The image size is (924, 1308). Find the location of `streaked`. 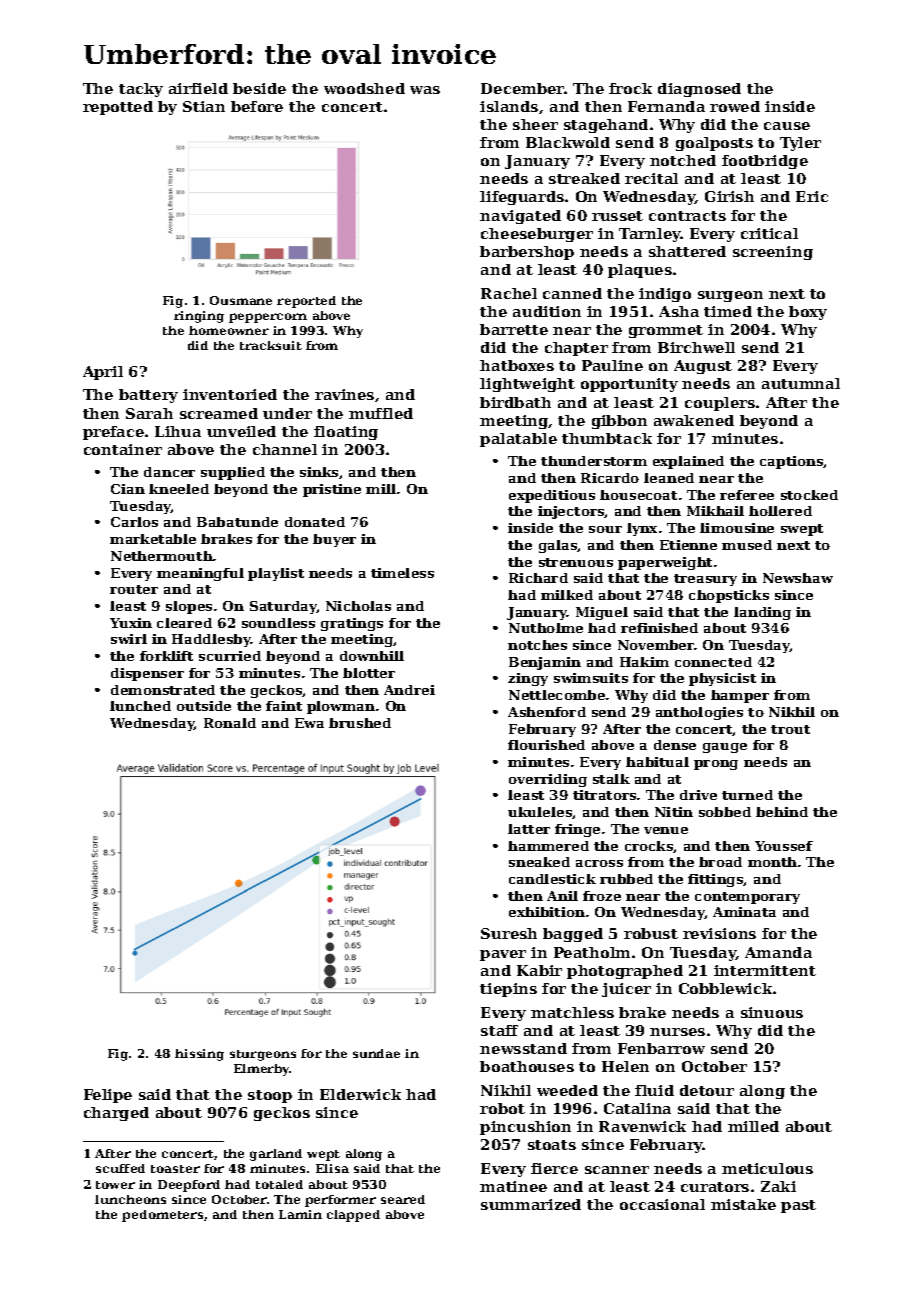

streaked is located at coordinates (584, 178).
